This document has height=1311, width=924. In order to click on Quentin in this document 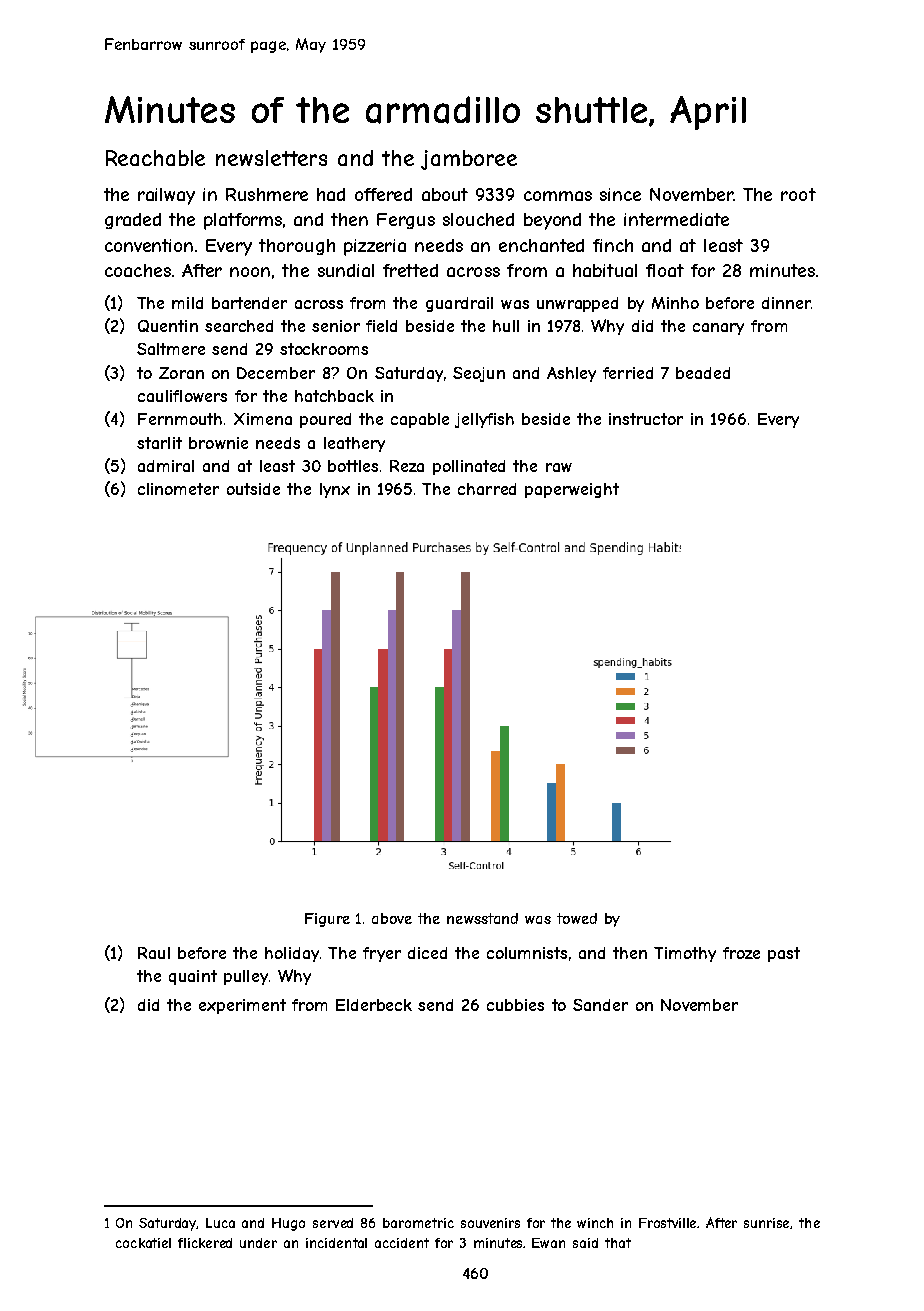, I will do `click(168, 326)`.
